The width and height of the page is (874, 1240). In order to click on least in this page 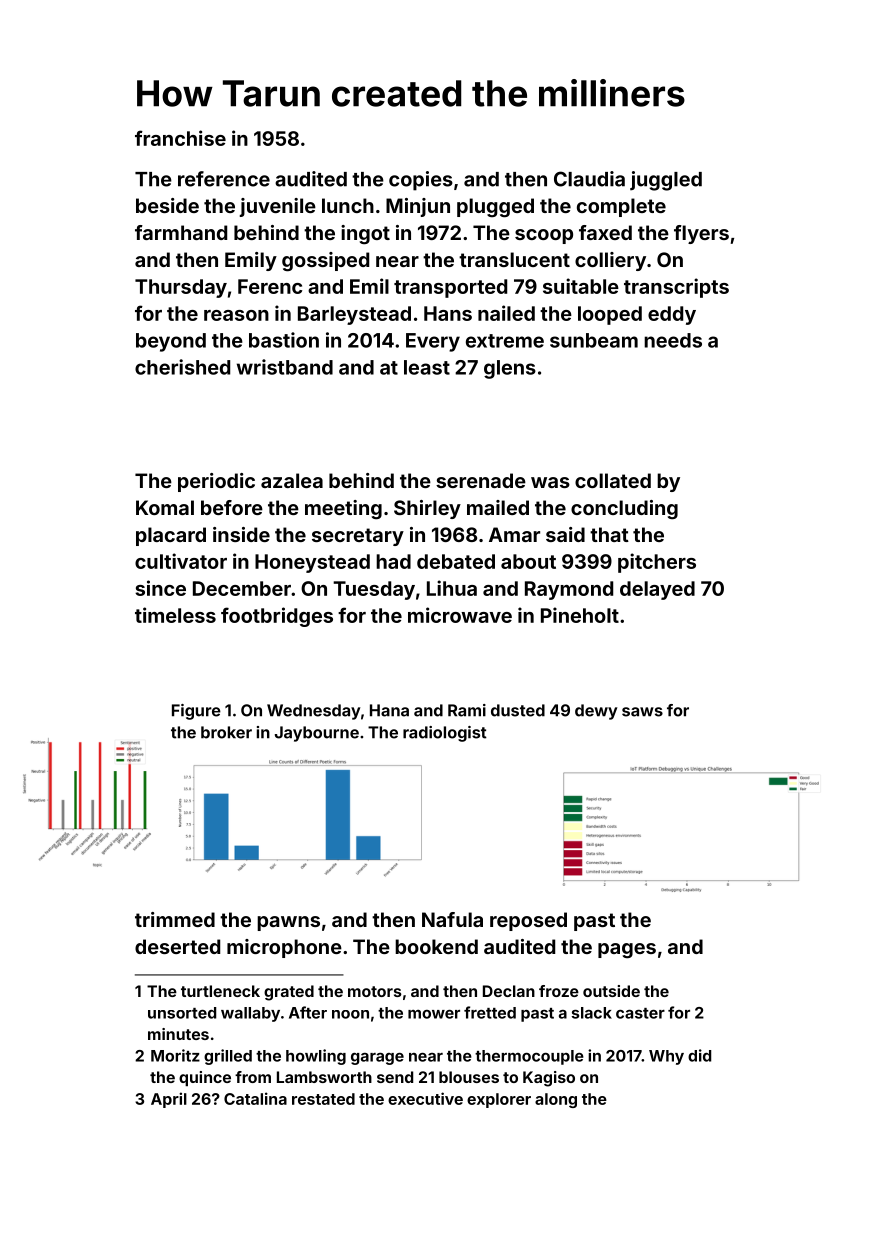, I will do `click(427, 367)`.
